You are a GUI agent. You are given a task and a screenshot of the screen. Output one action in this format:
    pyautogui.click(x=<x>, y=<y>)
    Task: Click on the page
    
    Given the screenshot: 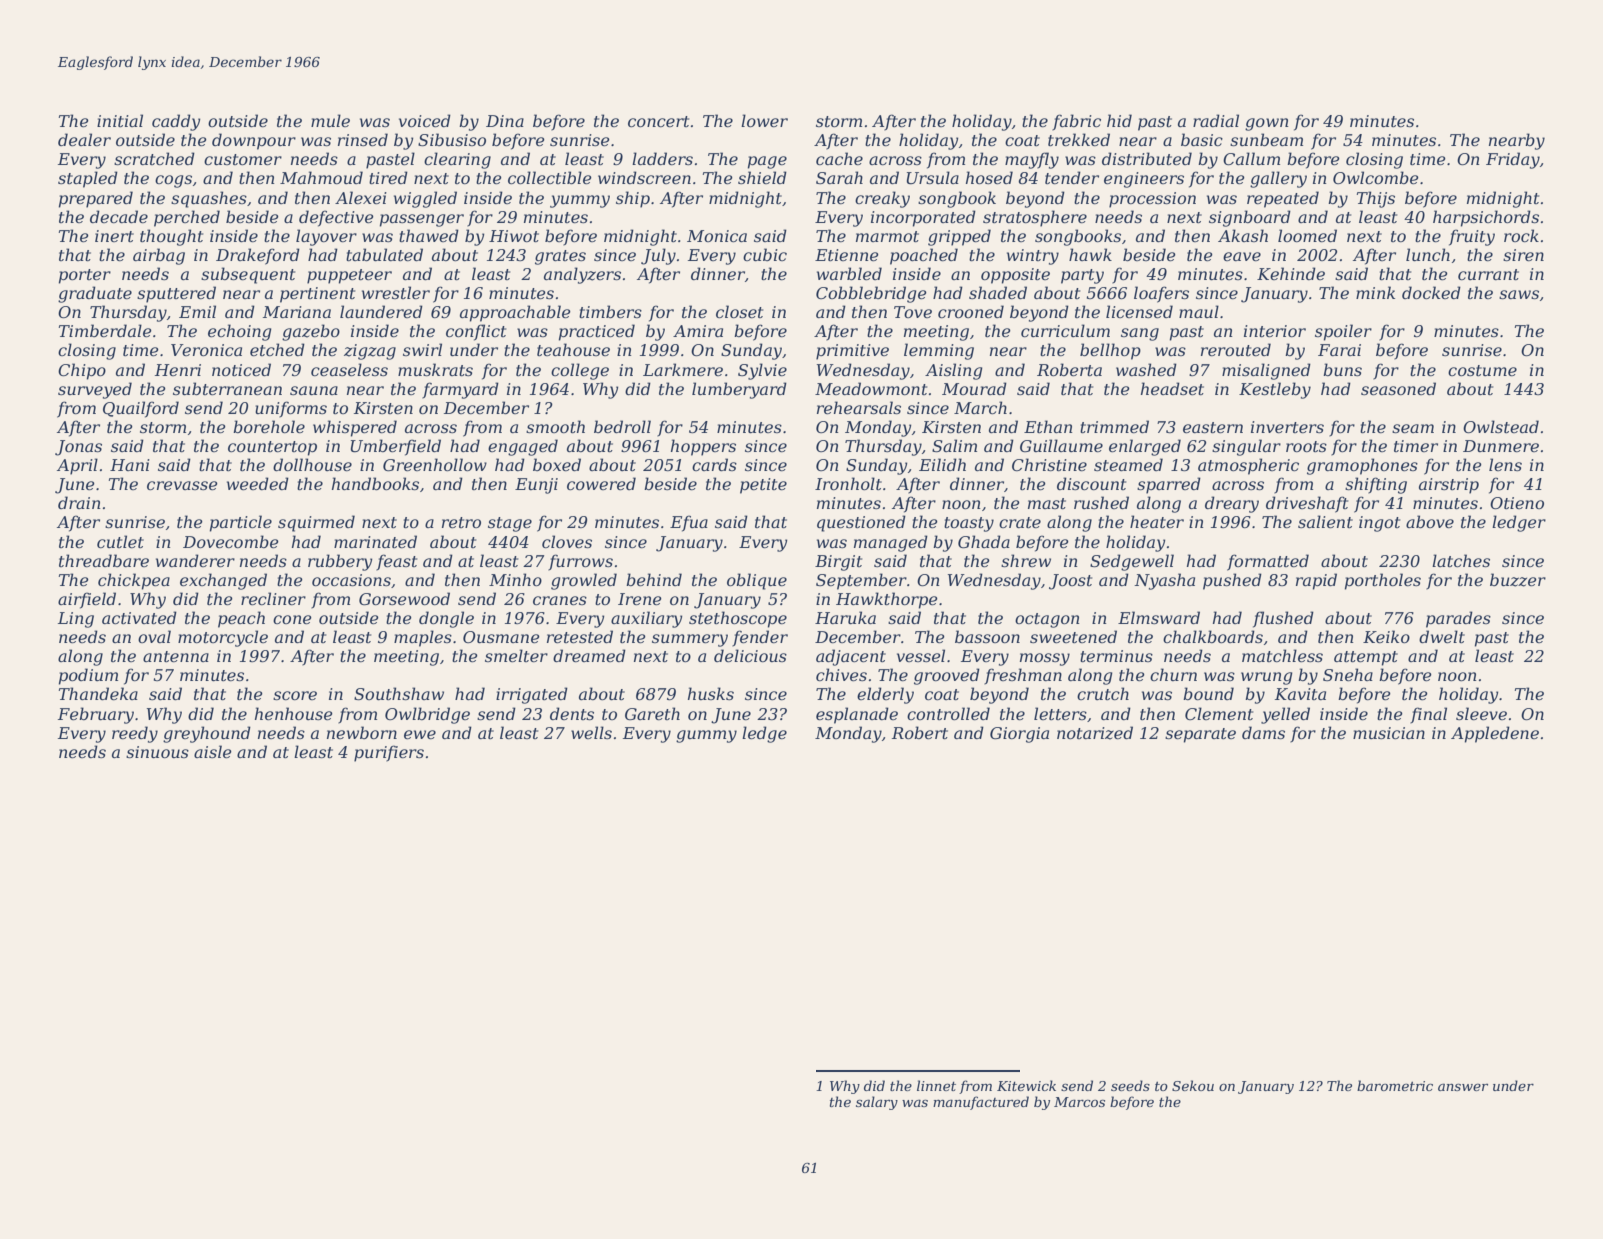 What is the action you would take?
    pyautogui.click(x=767, y=162)
